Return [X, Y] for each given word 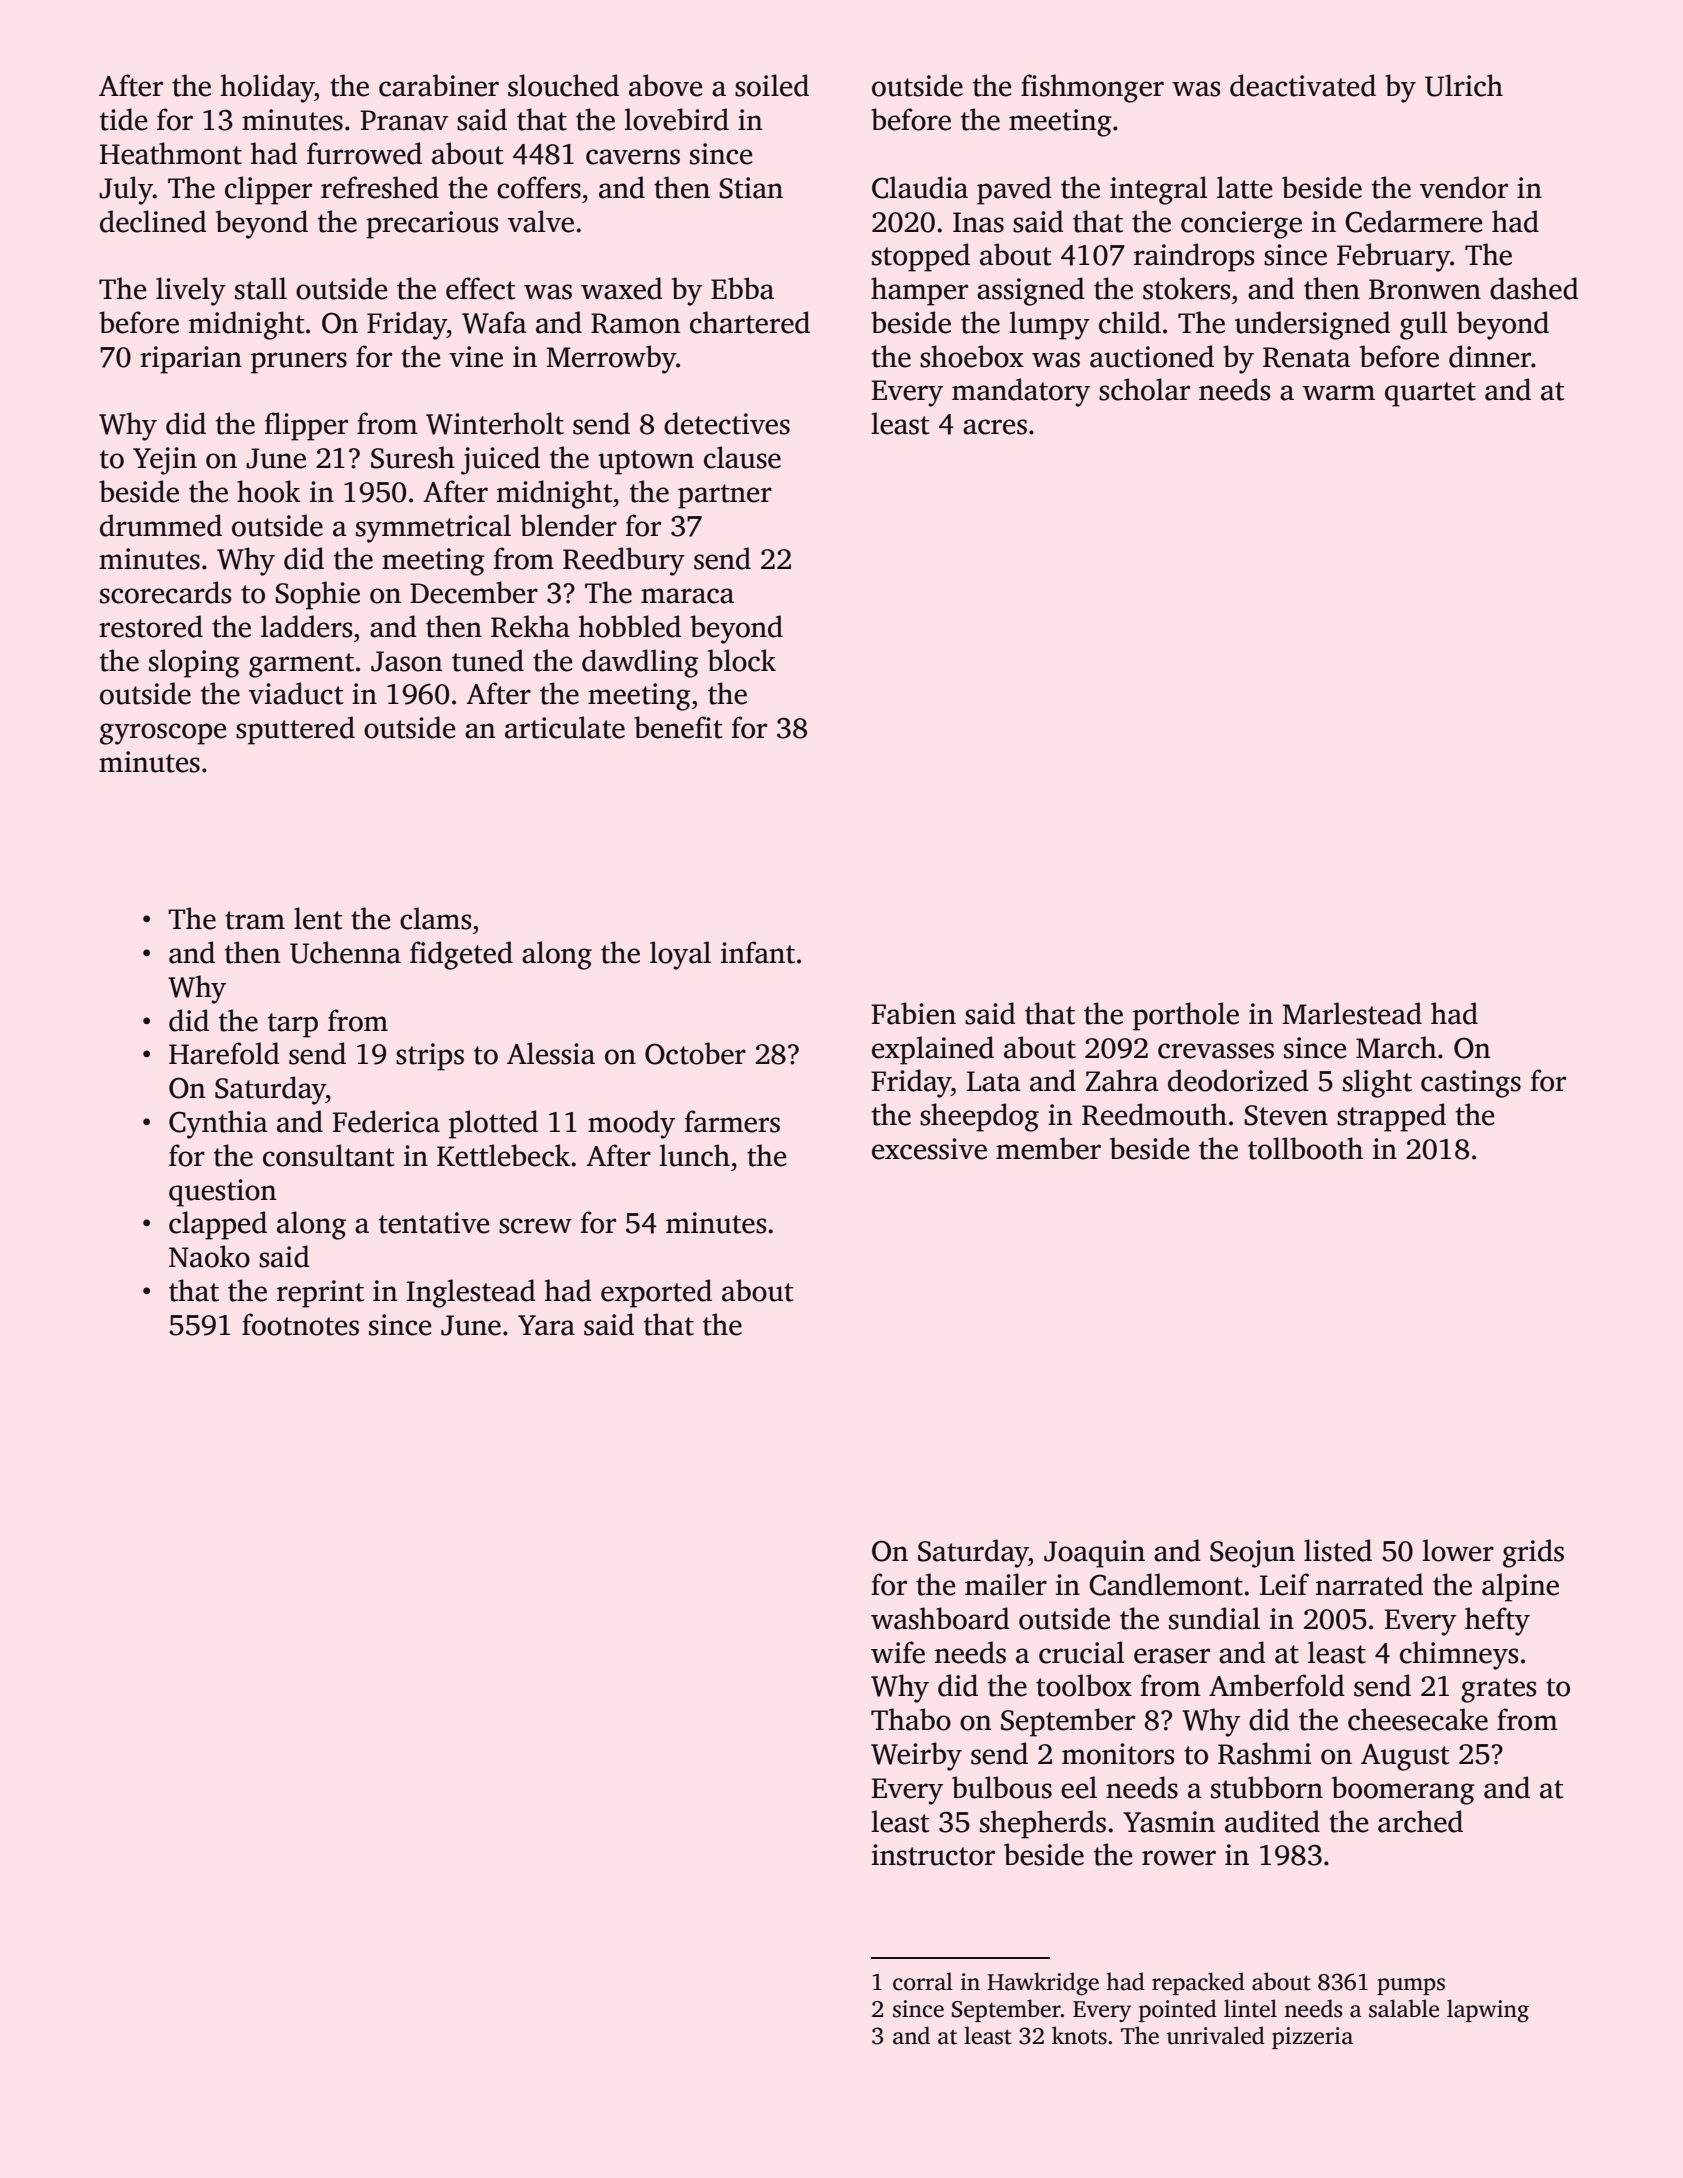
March [1396, 1047]
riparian [191, 360]
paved [1014, 190]
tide [124, 119]
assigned [1031, 291]
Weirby [916, 1756]
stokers [1186, 288]
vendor [1464, 187]
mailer [1006, 1584]
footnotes [300, 1324]
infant [758, 952]
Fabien [913, 1013]
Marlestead [1352, 1013]
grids [1533, 1553]
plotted [493, 1124]
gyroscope [163, 734]
